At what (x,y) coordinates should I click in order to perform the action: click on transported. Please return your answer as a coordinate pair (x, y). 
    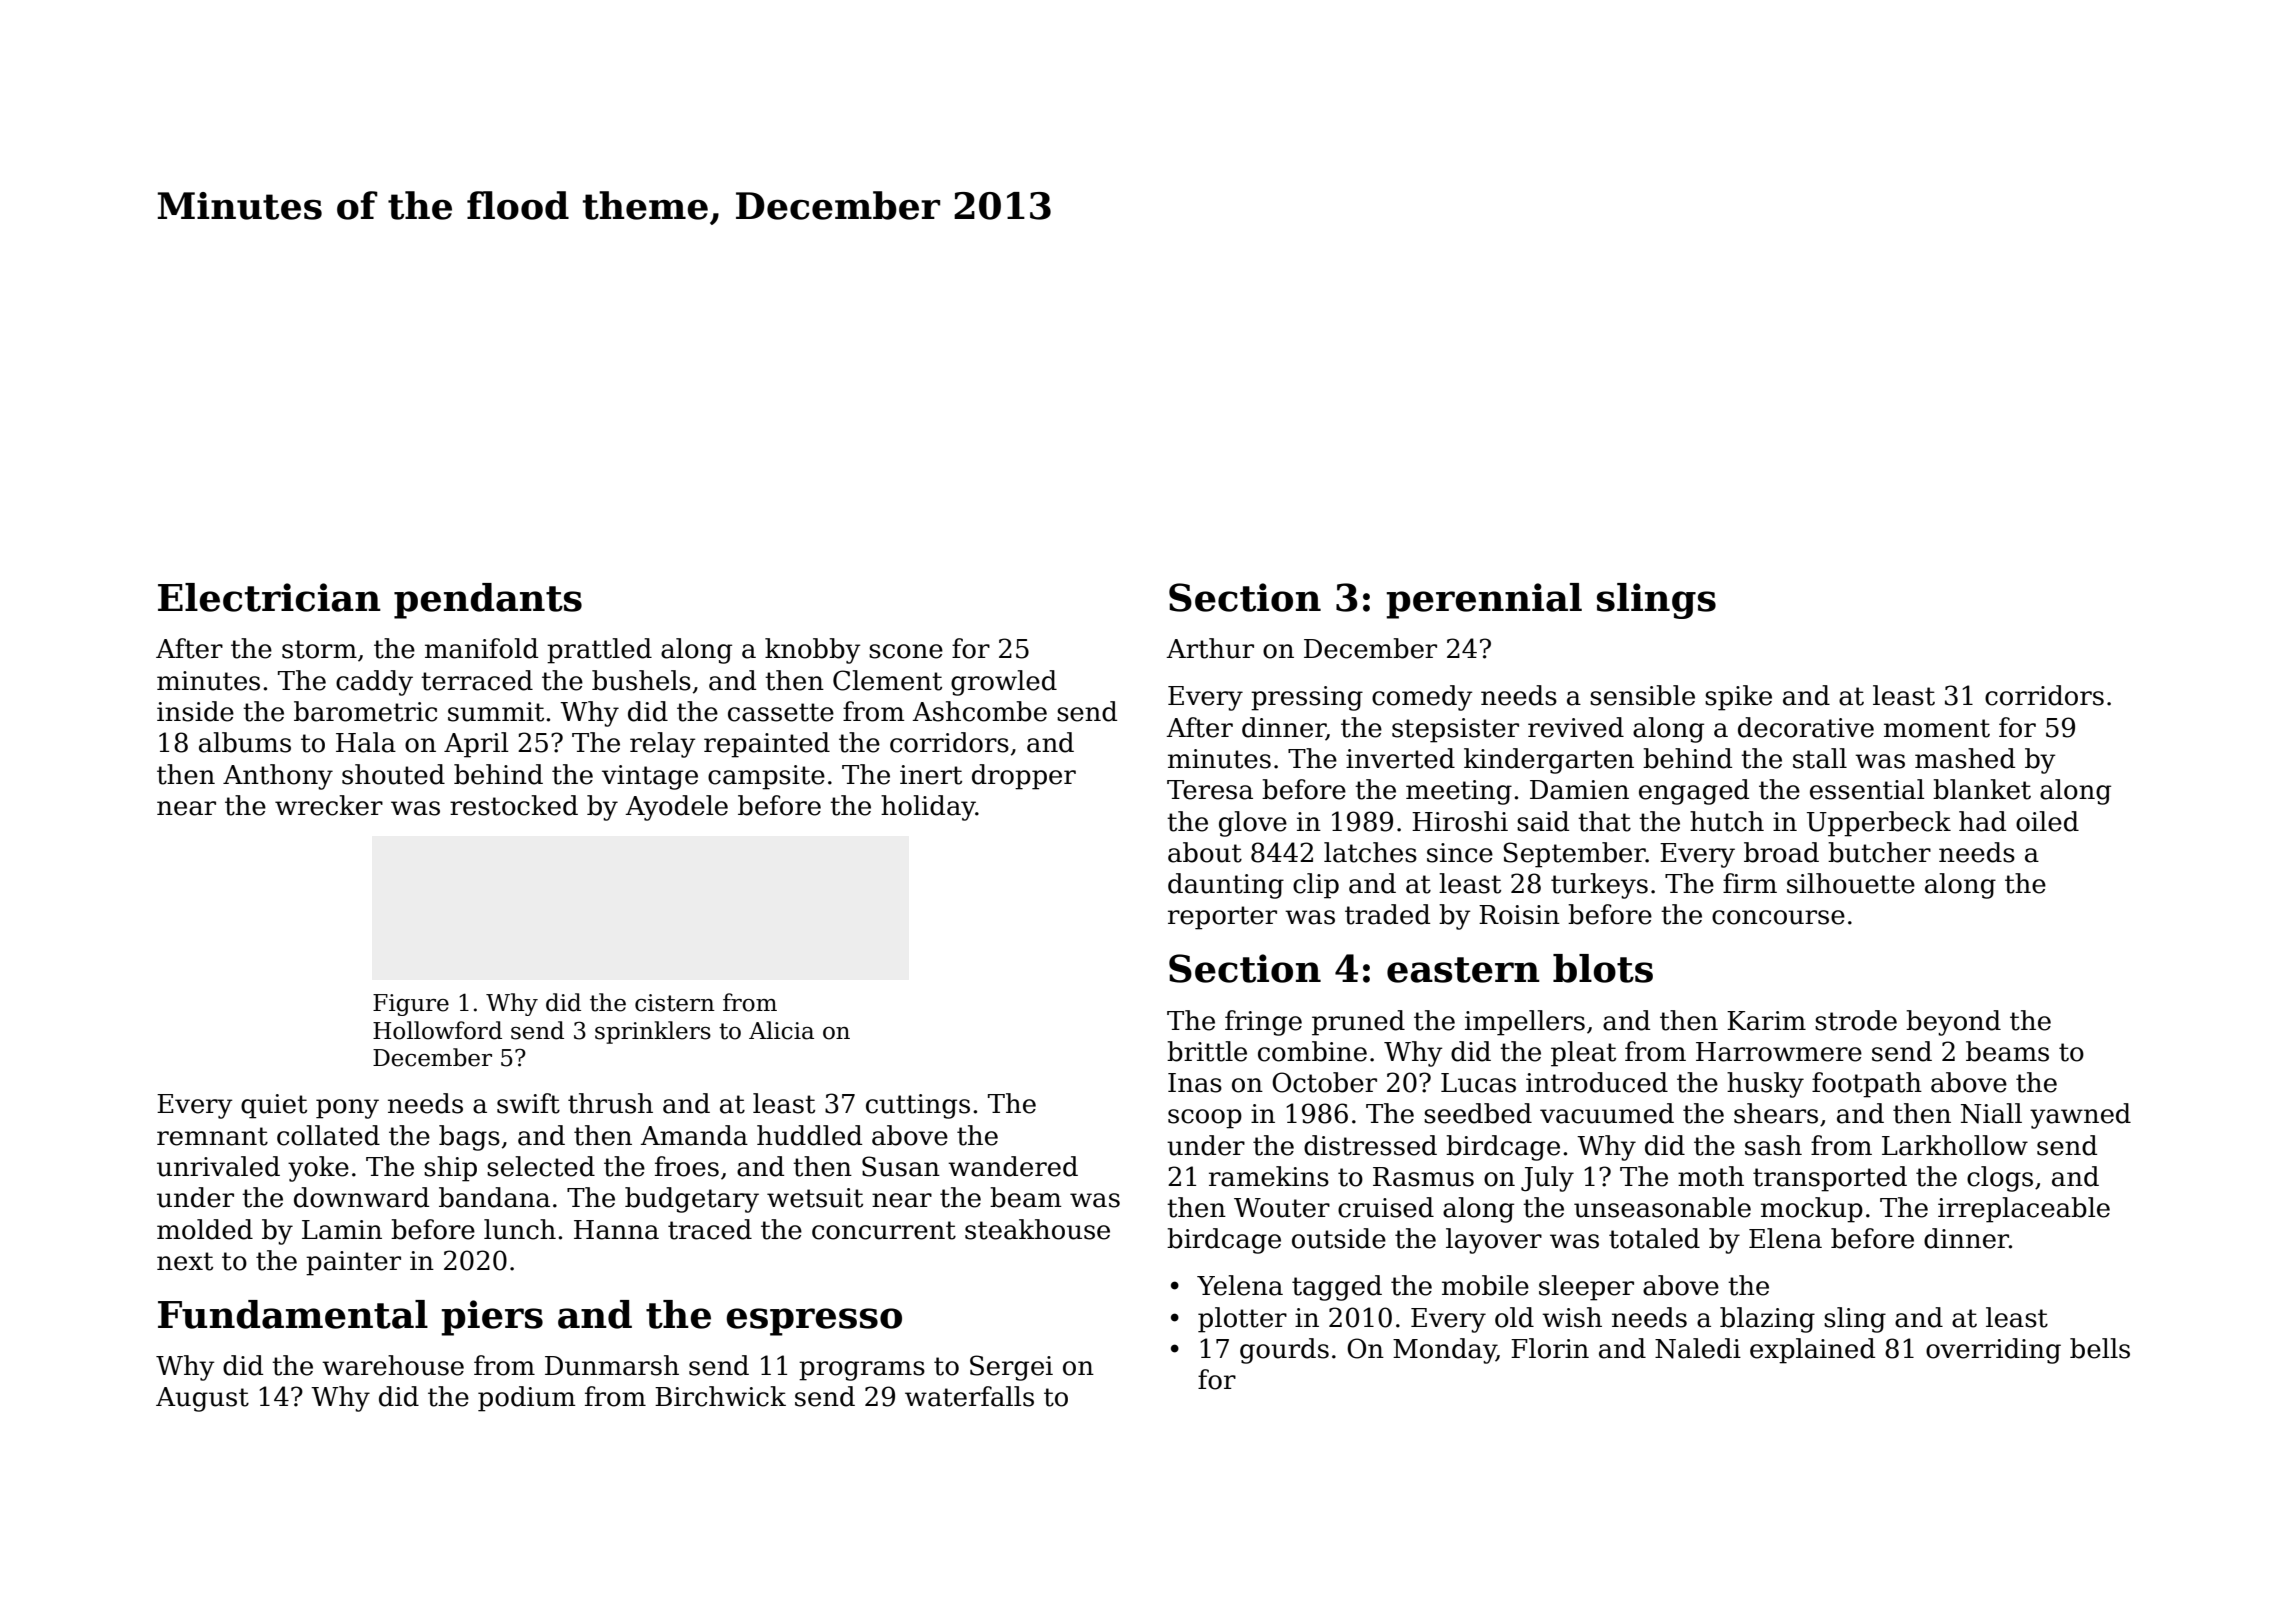
    Looking at the image, I should click on (1830, 1179).
